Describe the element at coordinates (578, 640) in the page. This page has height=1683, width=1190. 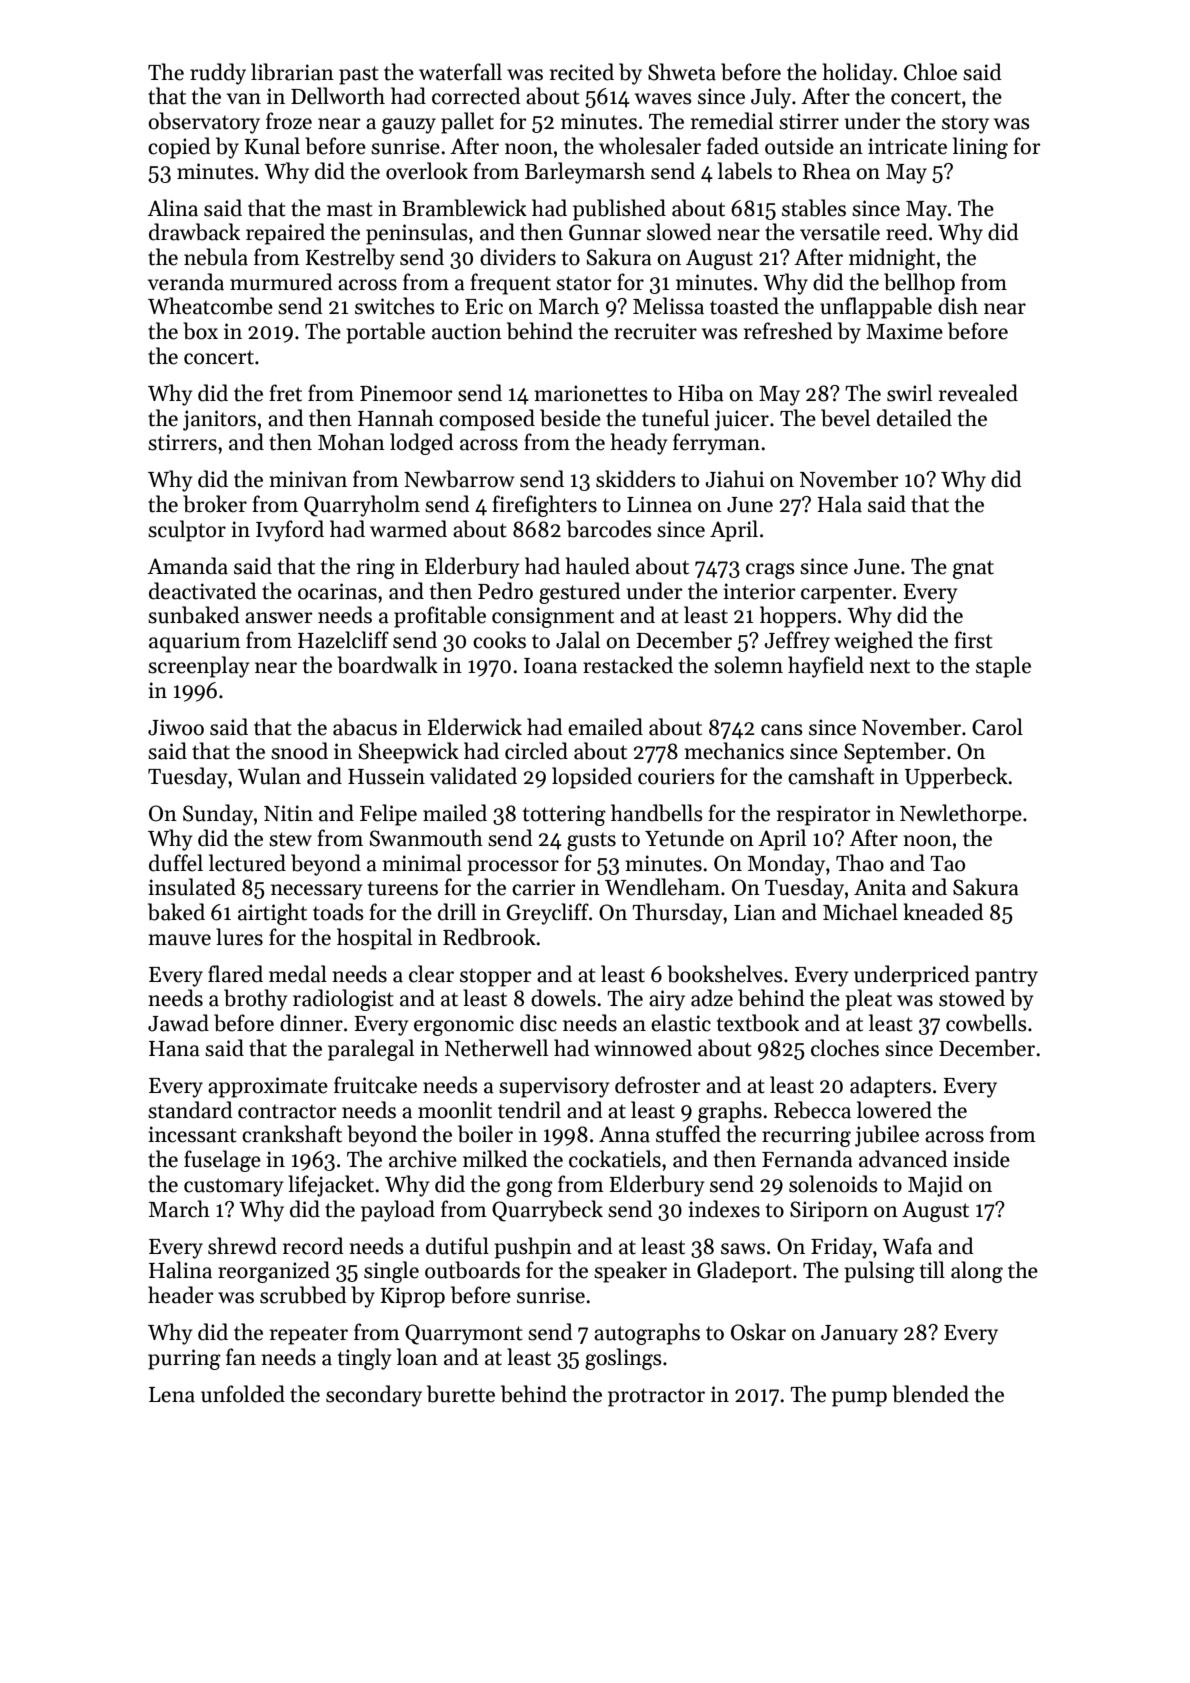
I see `Jalal` at that location.
